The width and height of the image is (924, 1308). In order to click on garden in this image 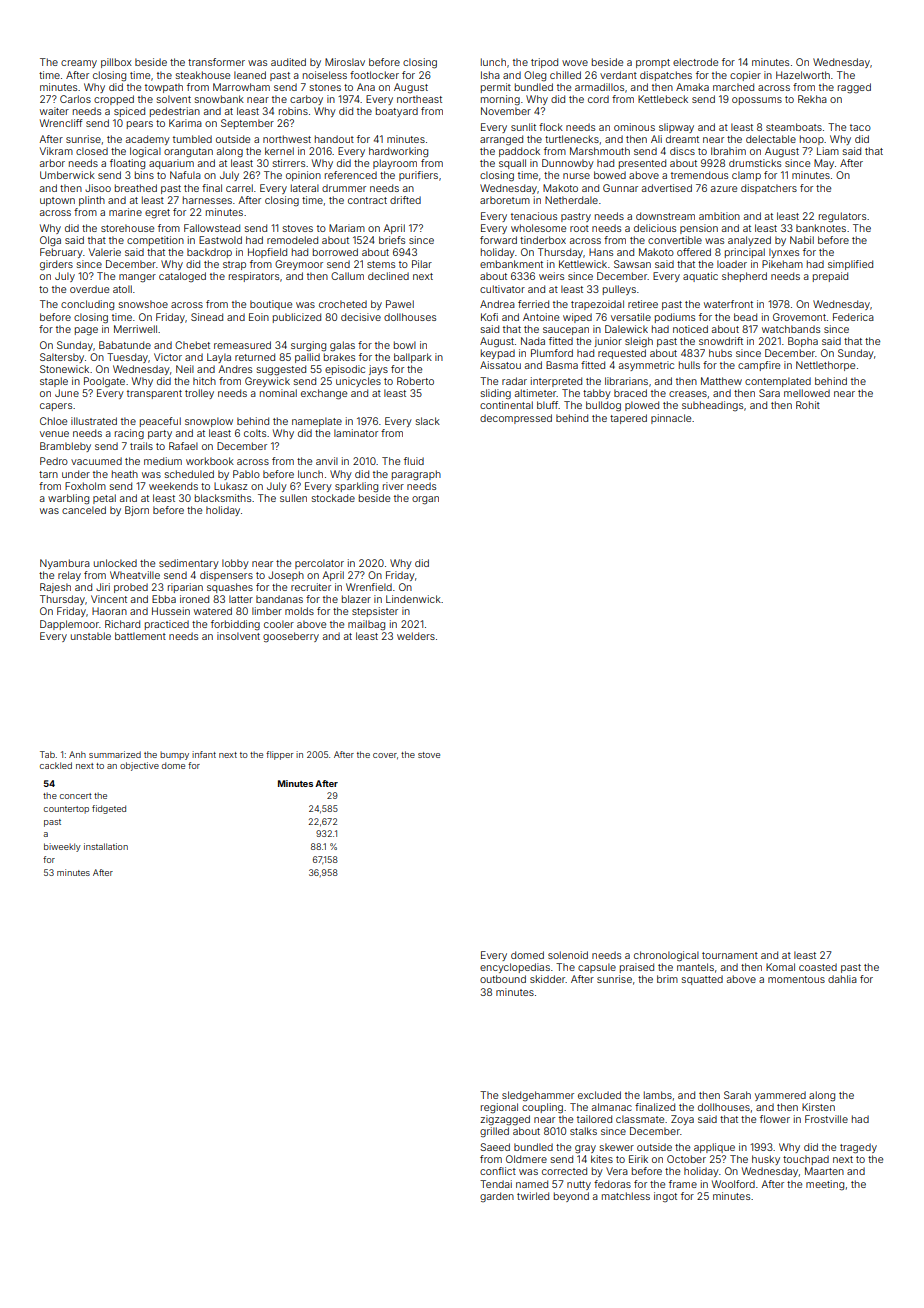, I will do `click(497, 1197)`.
